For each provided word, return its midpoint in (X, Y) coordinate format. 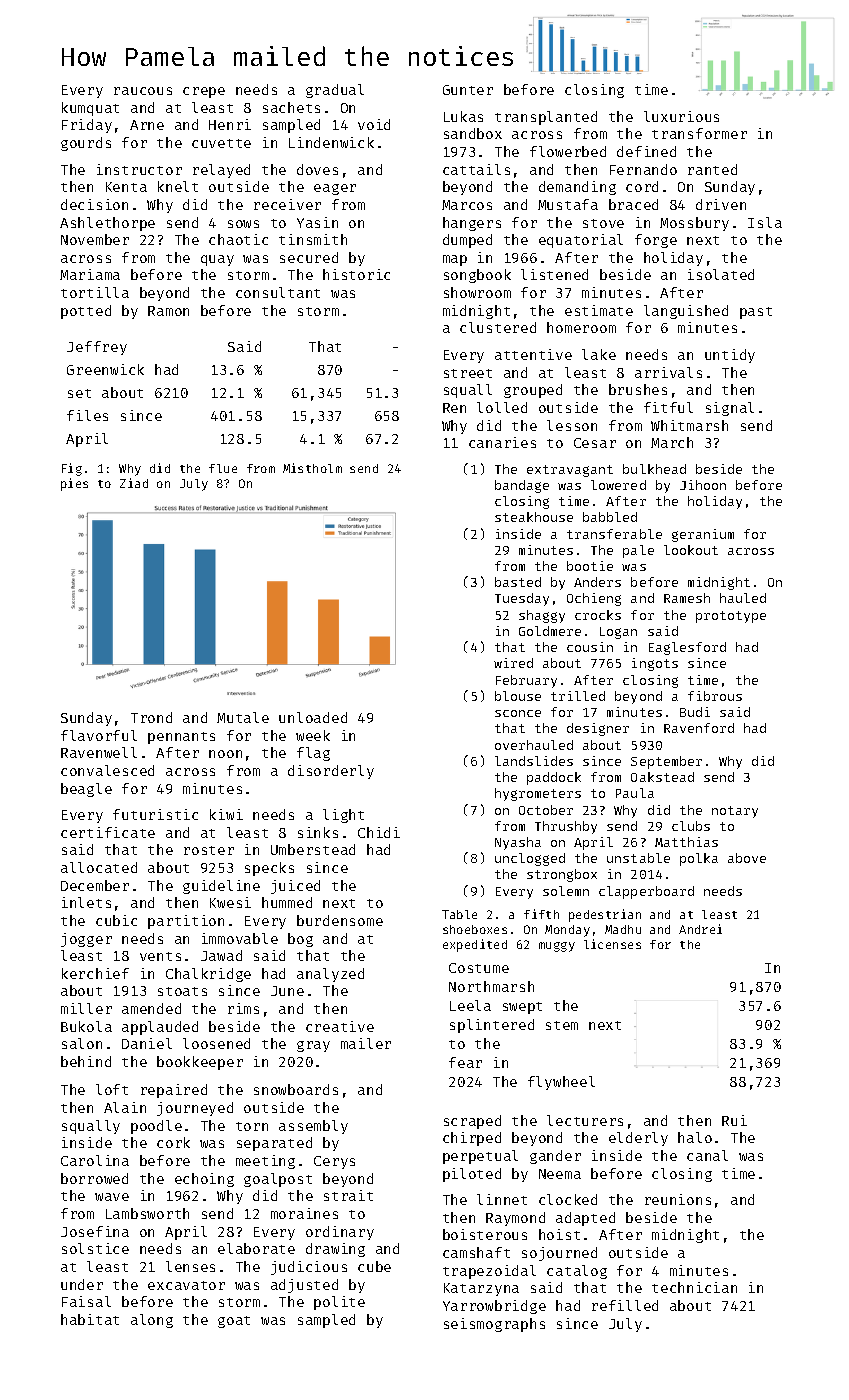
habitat (90, 1319)
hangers (472, 224)
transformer (699, 133)
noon (225, 754)
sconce (518, 713)
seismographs (494, 1325)
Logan (618, 633)
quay (217, 260)
